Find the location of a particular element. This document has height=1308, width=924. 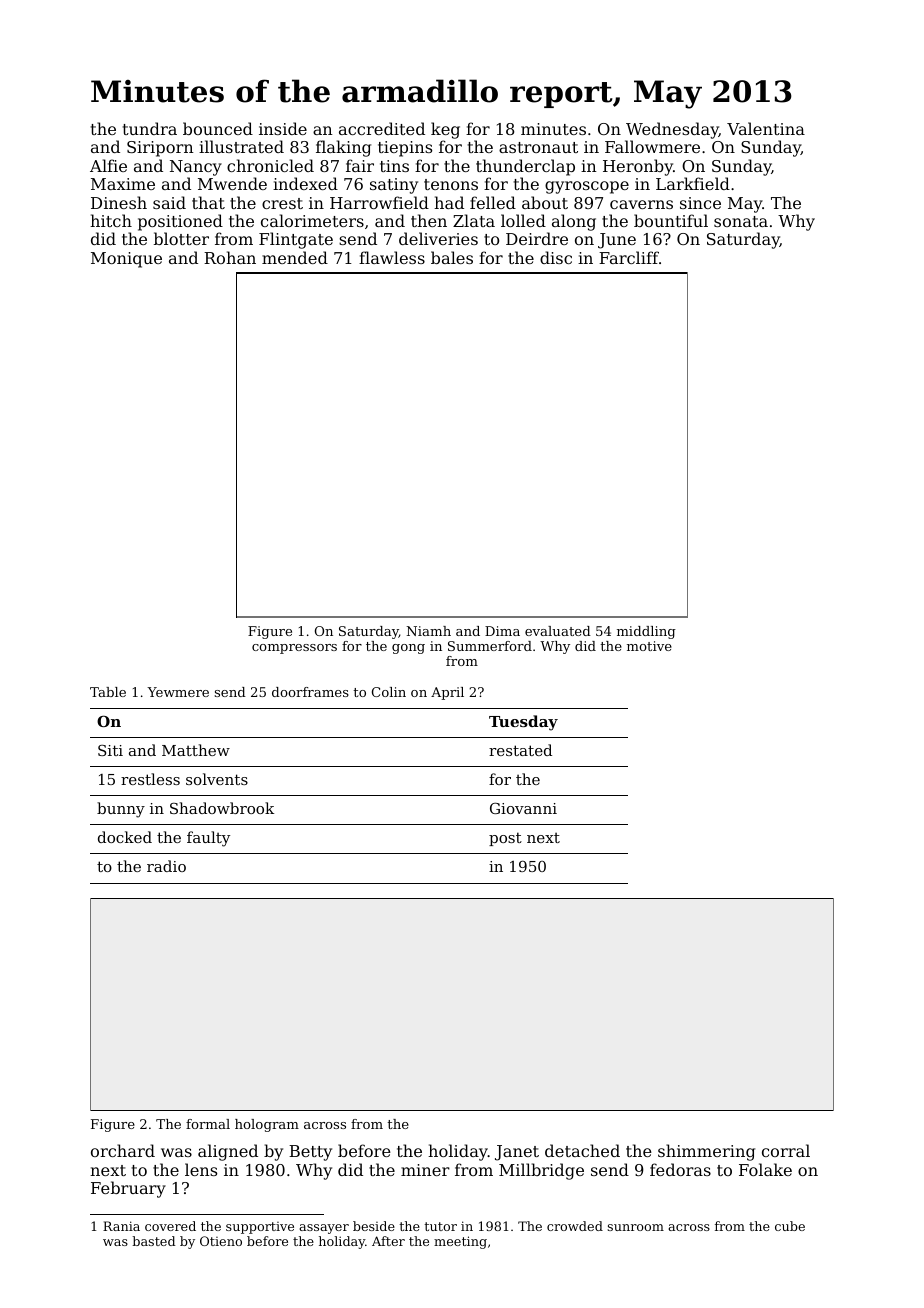

tundra is located at coordinates (150, 128).
